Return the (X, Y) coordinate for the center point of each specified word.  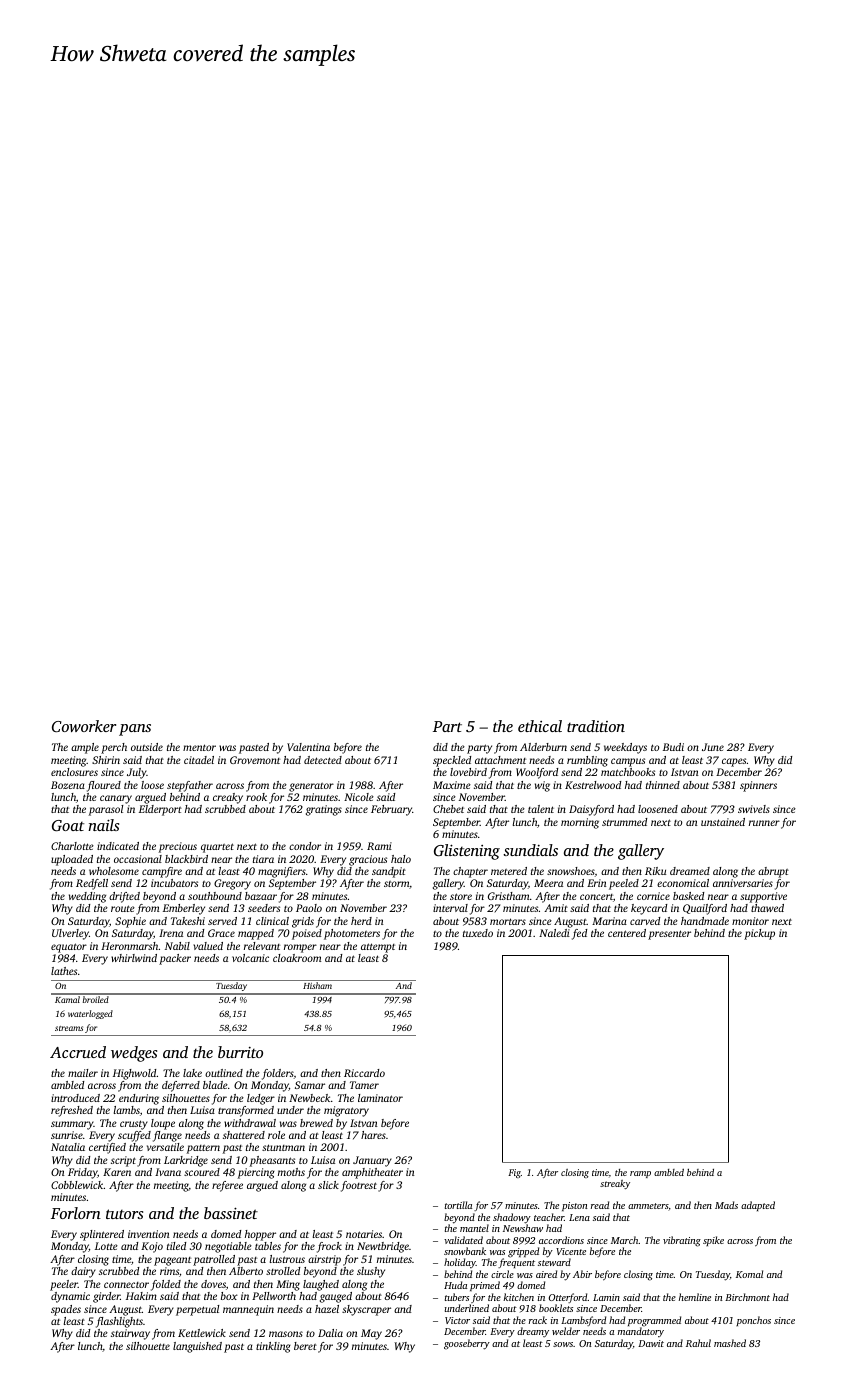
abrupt (773, 872)
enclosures (74, 772)
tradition (596, 726)
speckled (452, 761)
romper (300, 948)
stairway (130, 1334)
